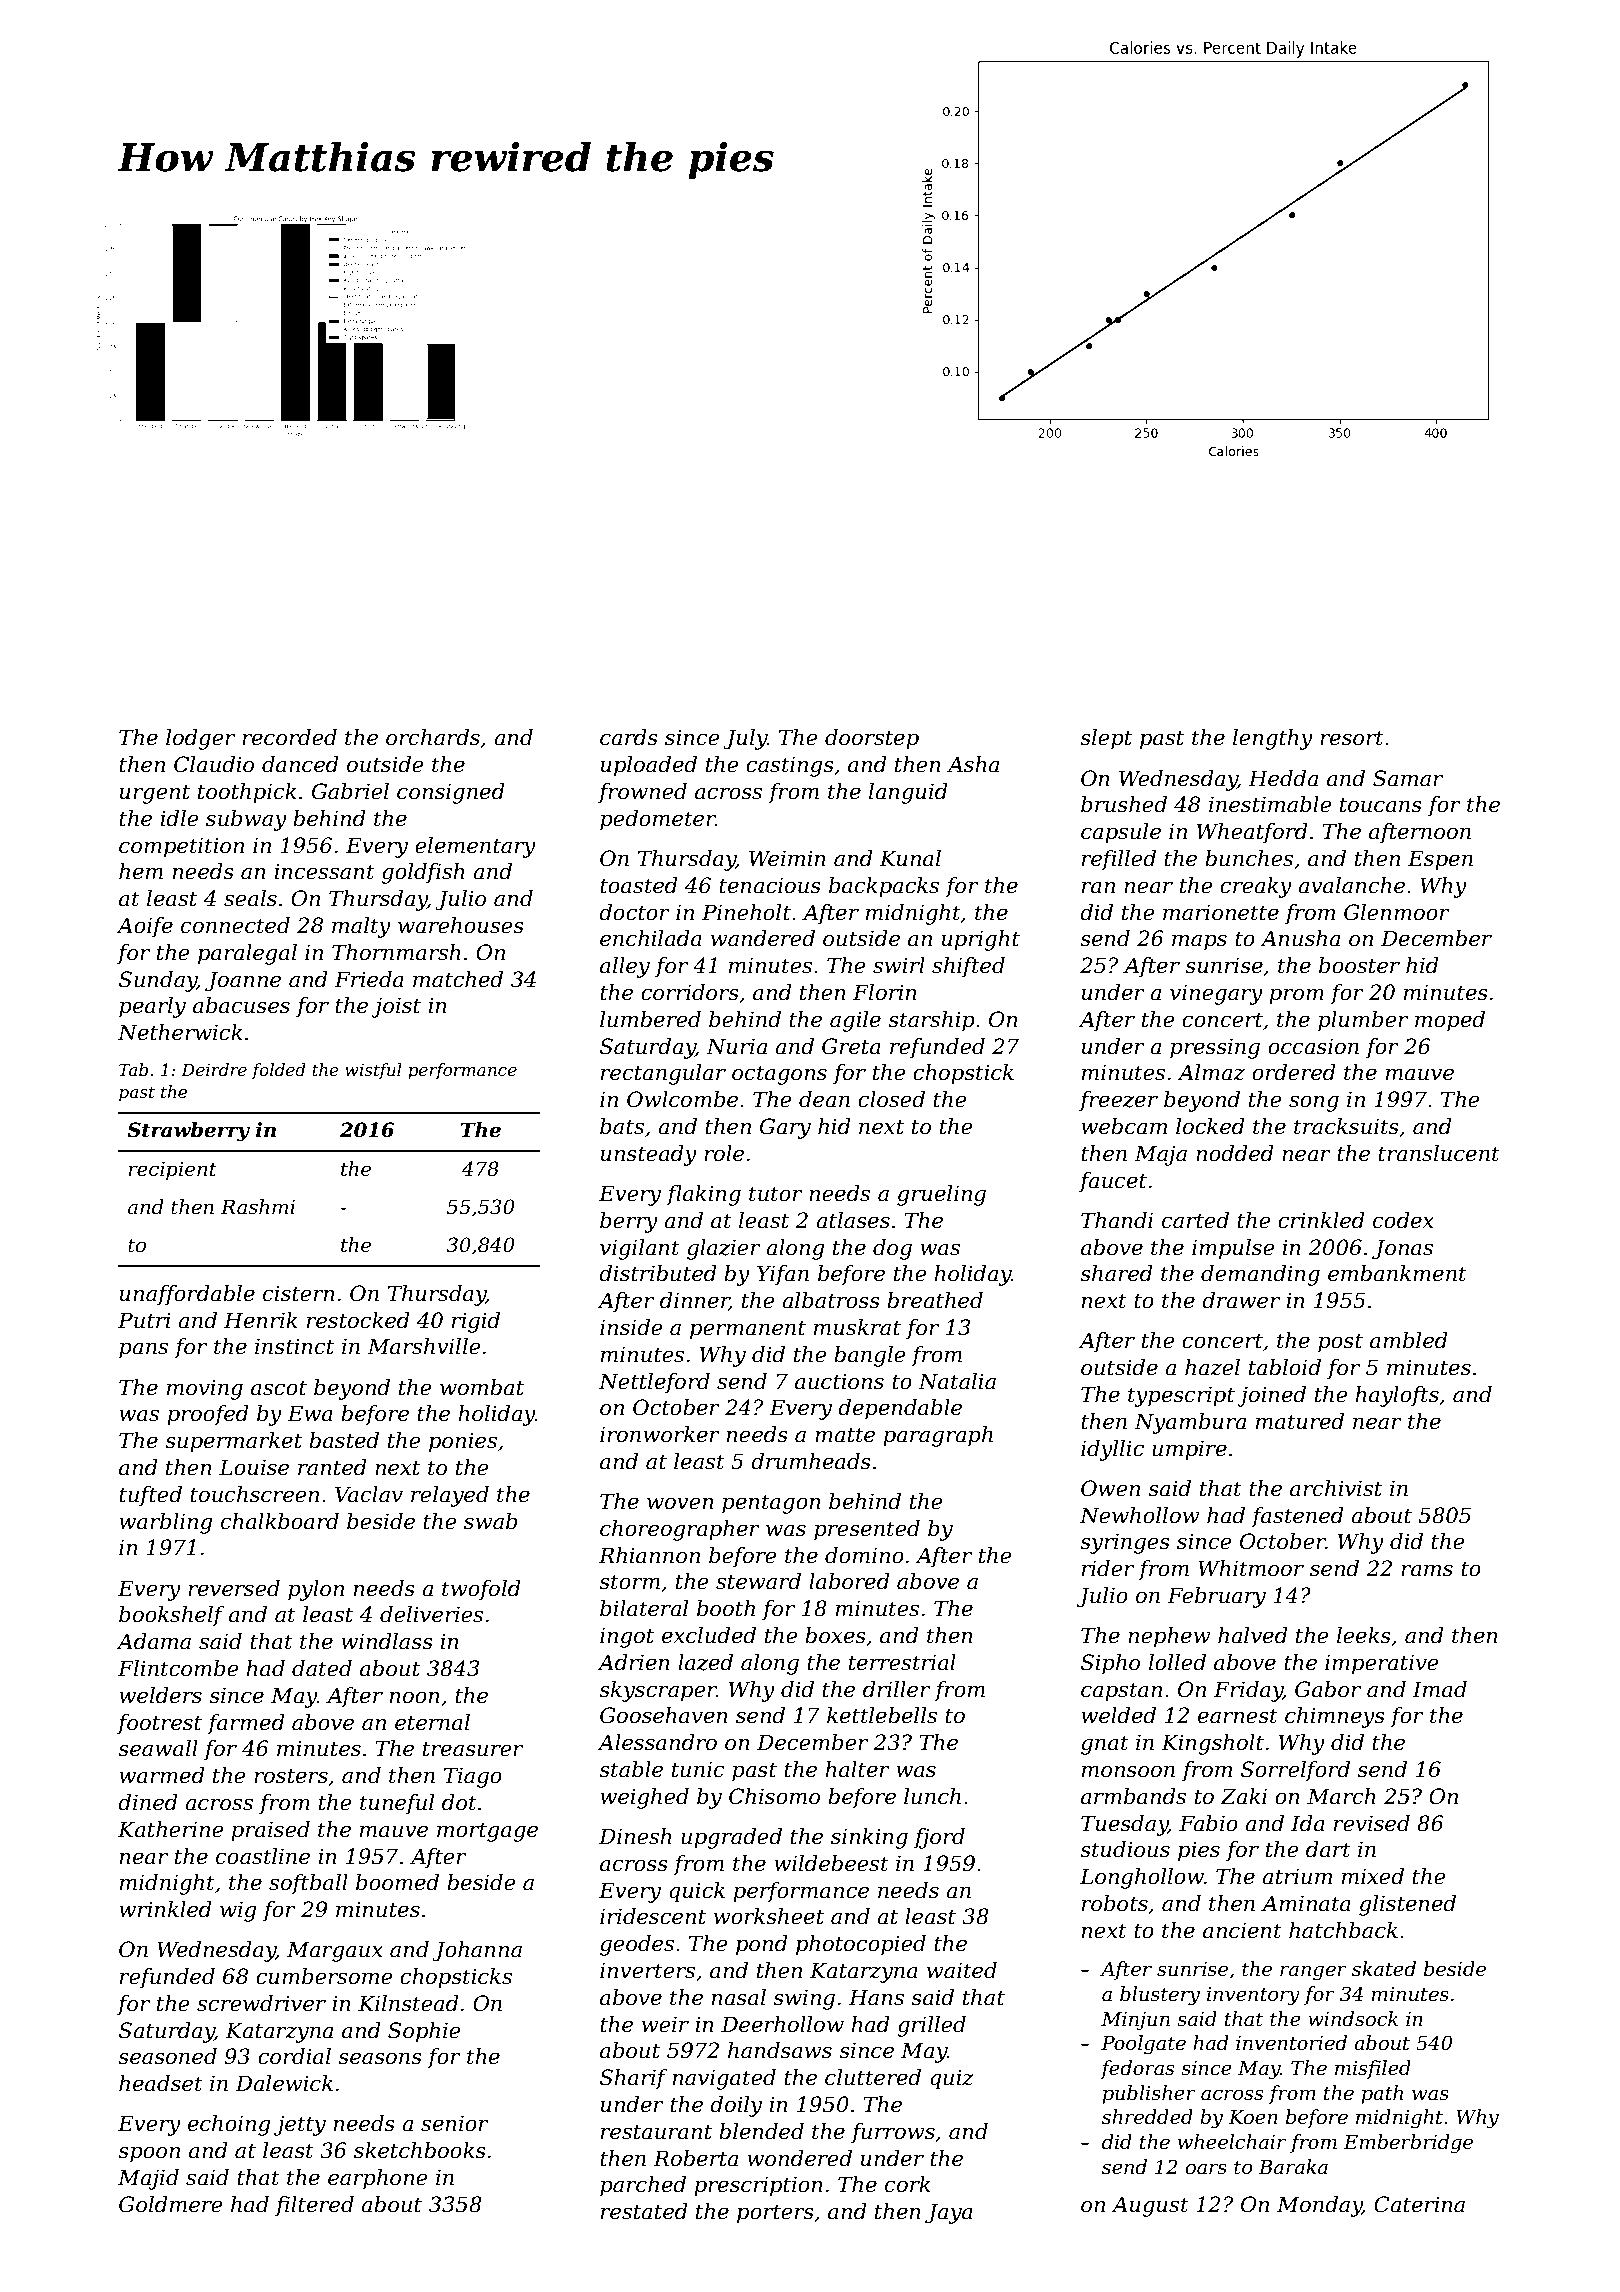  What do you see at coordinates (289, 737) in the screenshot?
I see `recorded` at bounding box center [289, 737].
